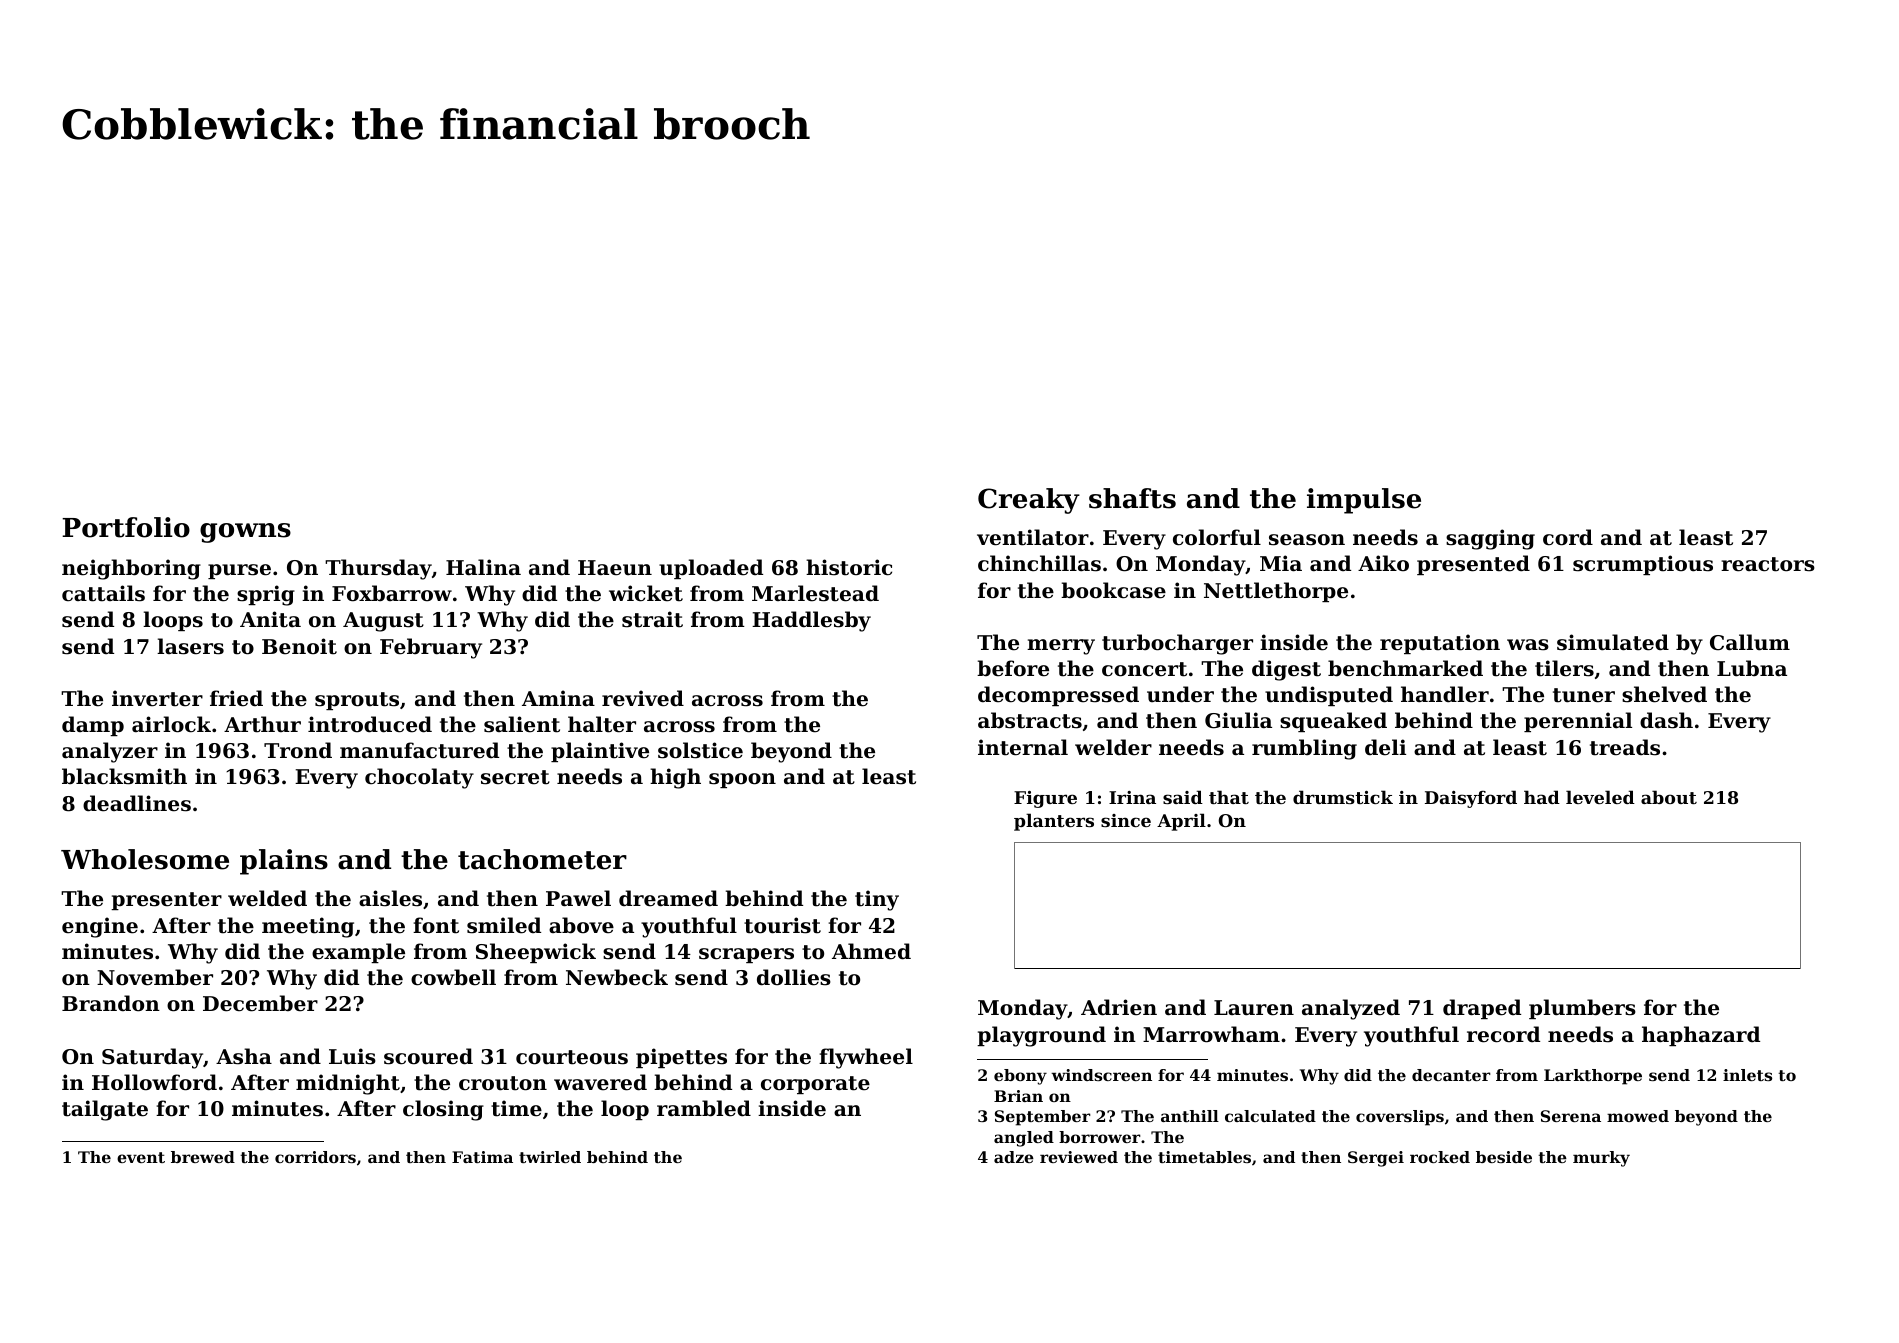 The height and width of the page is (1343, 1899). I want to click on turbocharger, so click(1177, 644).
